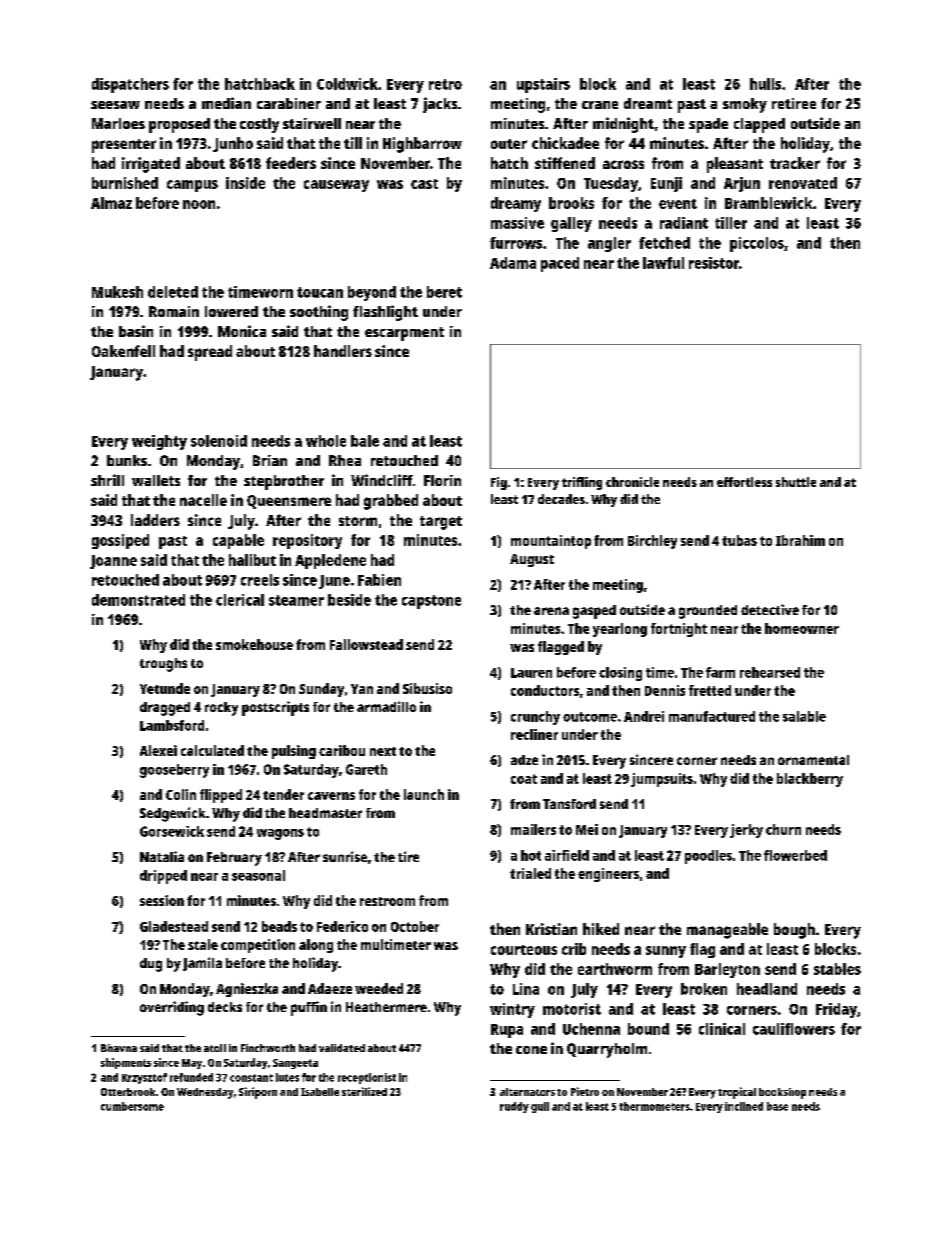 The width and height of the screenshot is (952, 1233). Describe the element at coordinates (386, 1007) in the screenshot. I see `Heathermere` at that location.
